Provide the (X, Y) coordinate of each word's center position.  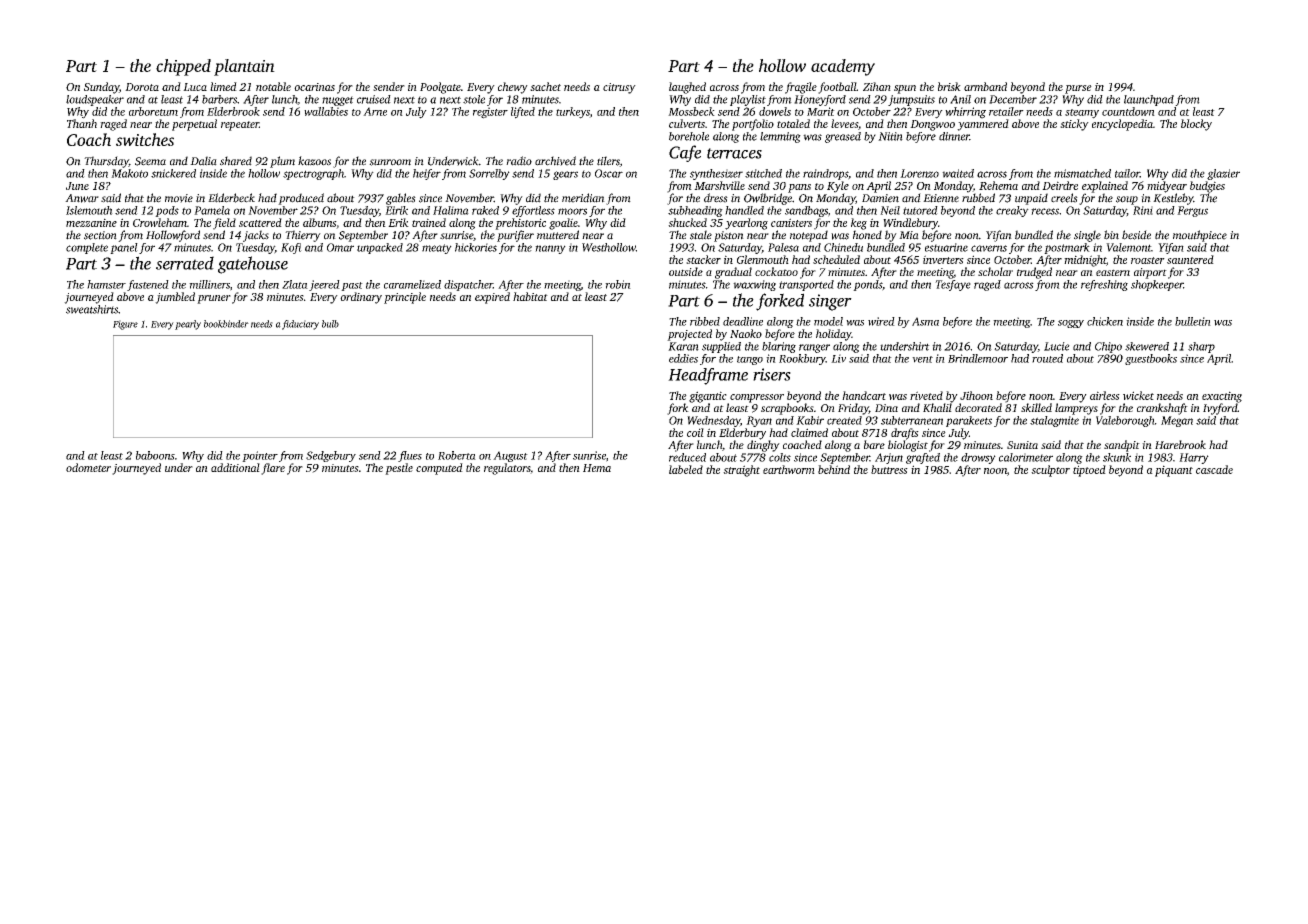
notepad (809, 236)
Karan (683, 346)
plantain (244, 67)
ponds (867, 285)
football (837, 88)
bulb (330, 324)
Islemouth (89, 210)
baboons (155, 455)
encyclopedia (1122, 125)
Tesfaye (953, 285)
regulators (507, 469)
